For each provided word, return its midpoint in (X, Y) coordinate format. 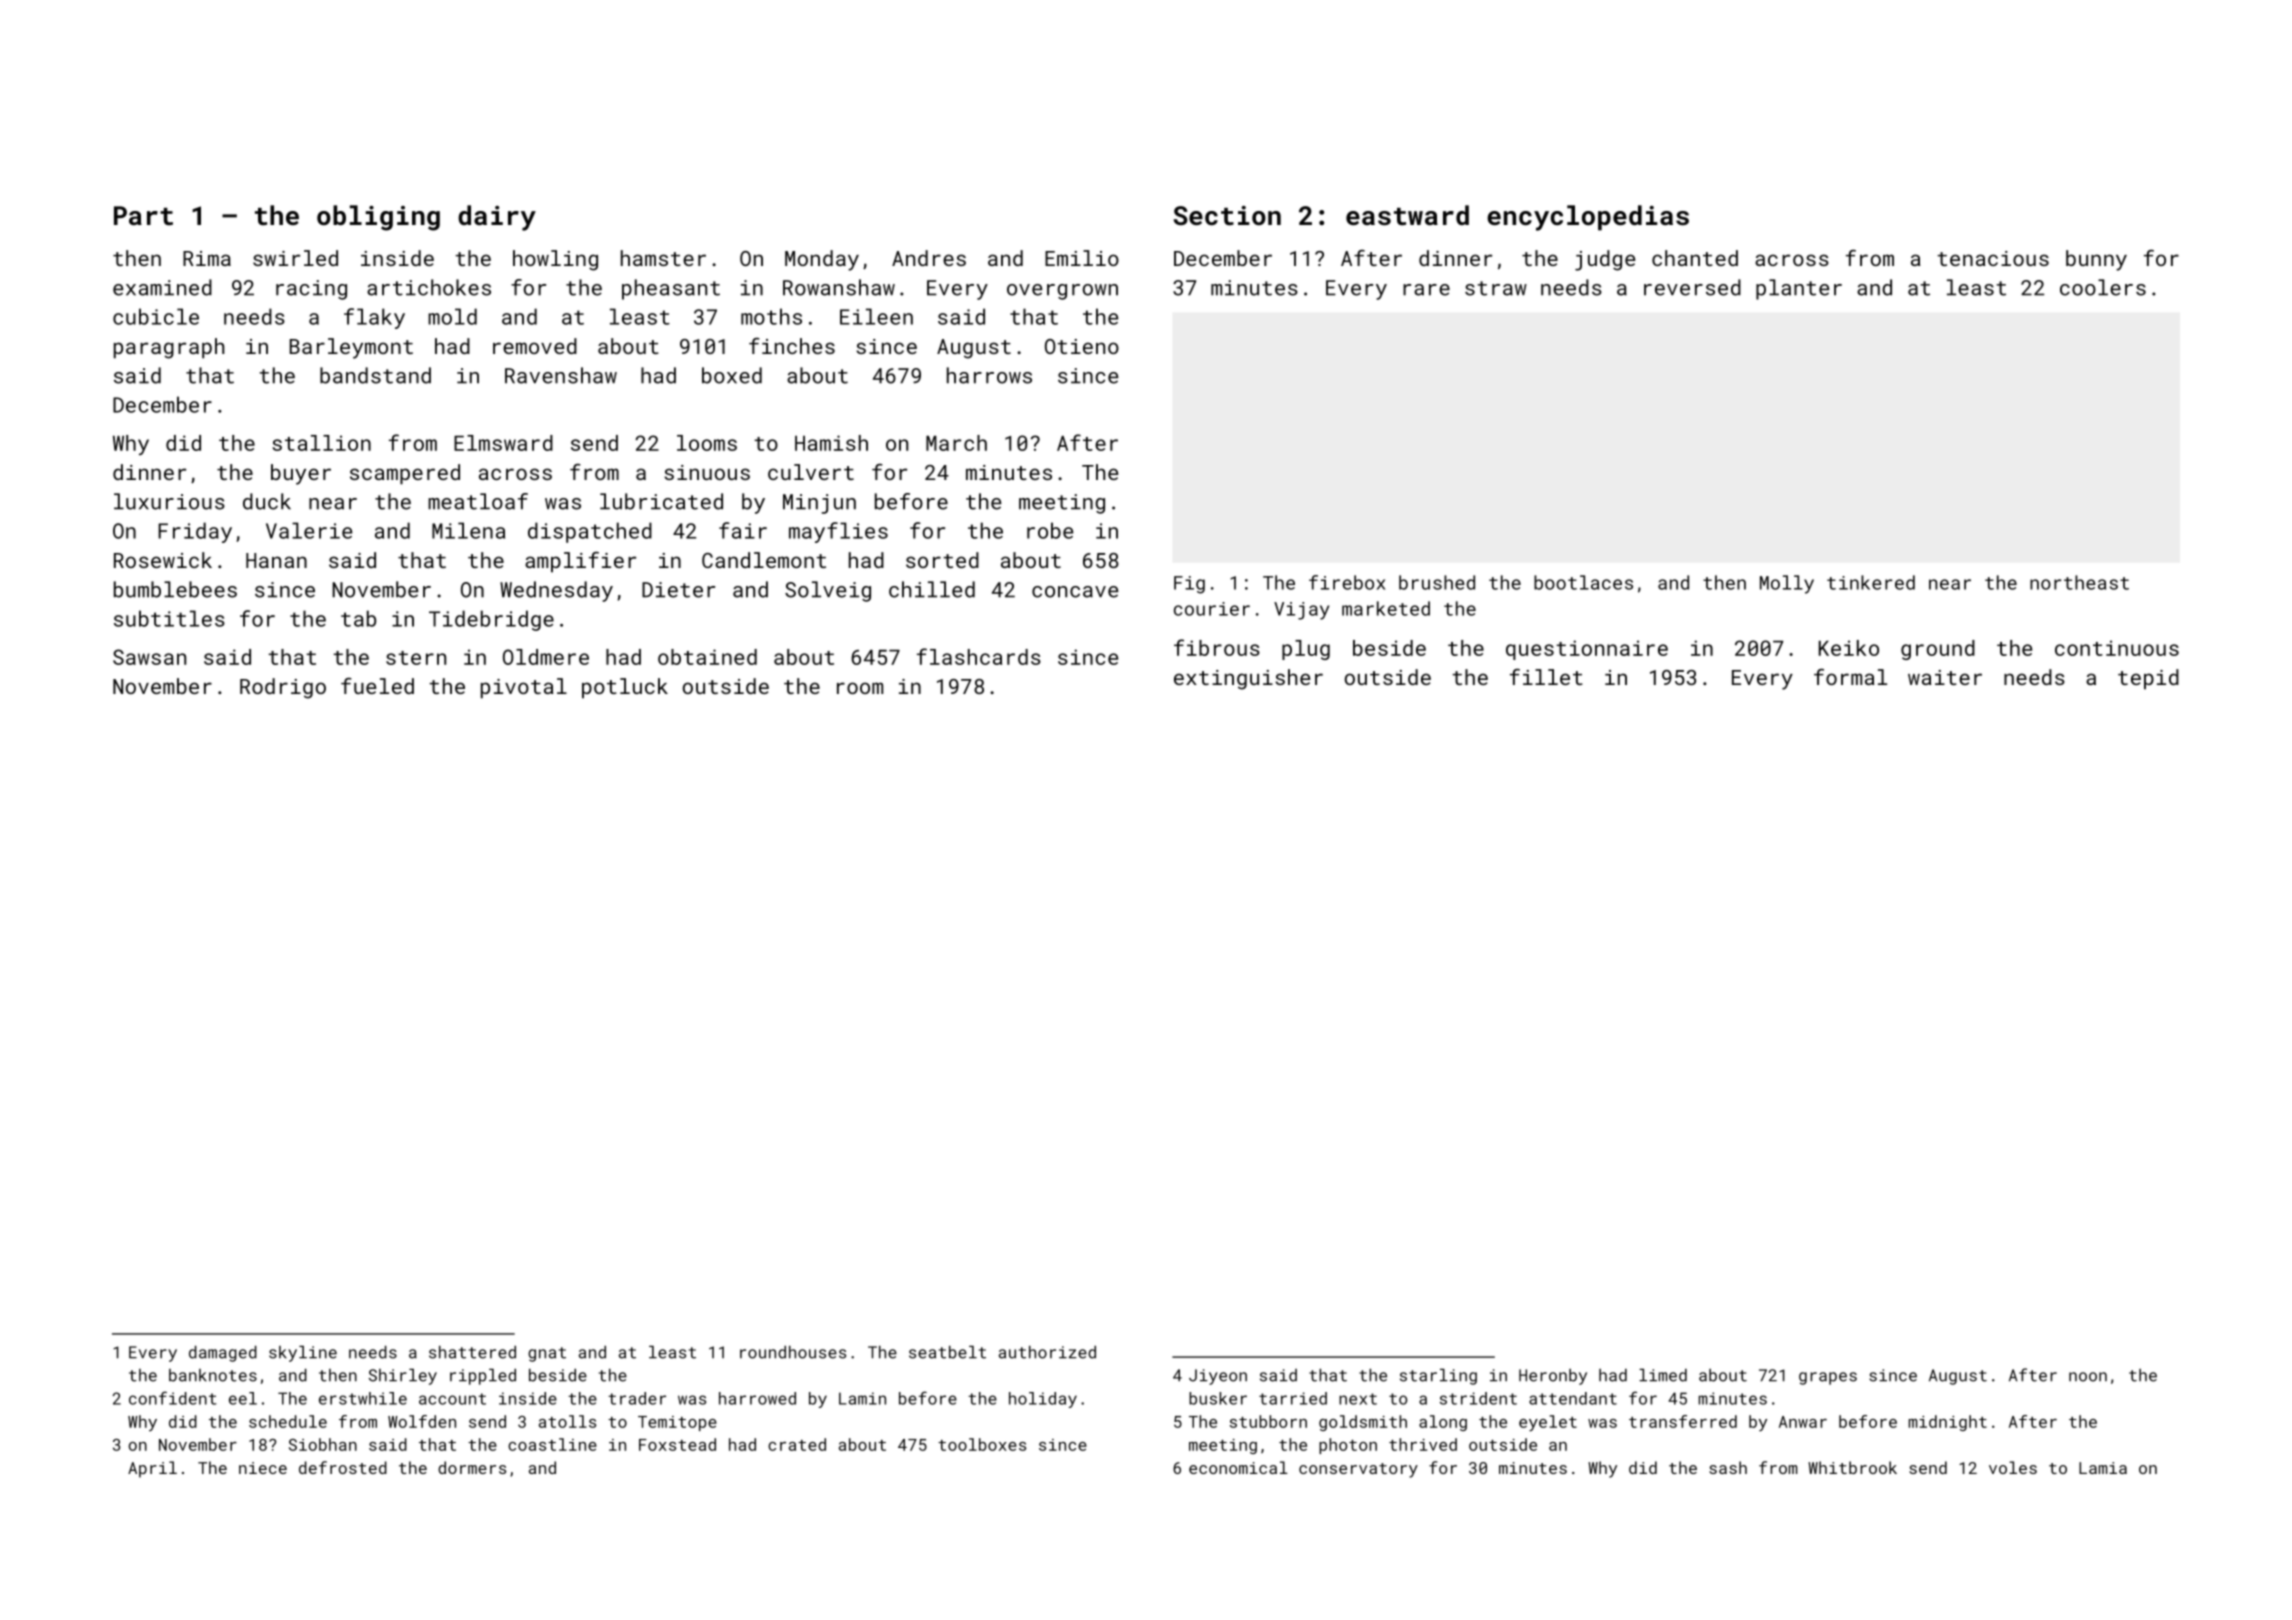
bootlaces (1583, 582)
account (452, 1399)
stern (416, 658)
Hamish (831, 443)
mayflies (838, 532)
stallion (321, 443)
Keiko (1849, 648)
